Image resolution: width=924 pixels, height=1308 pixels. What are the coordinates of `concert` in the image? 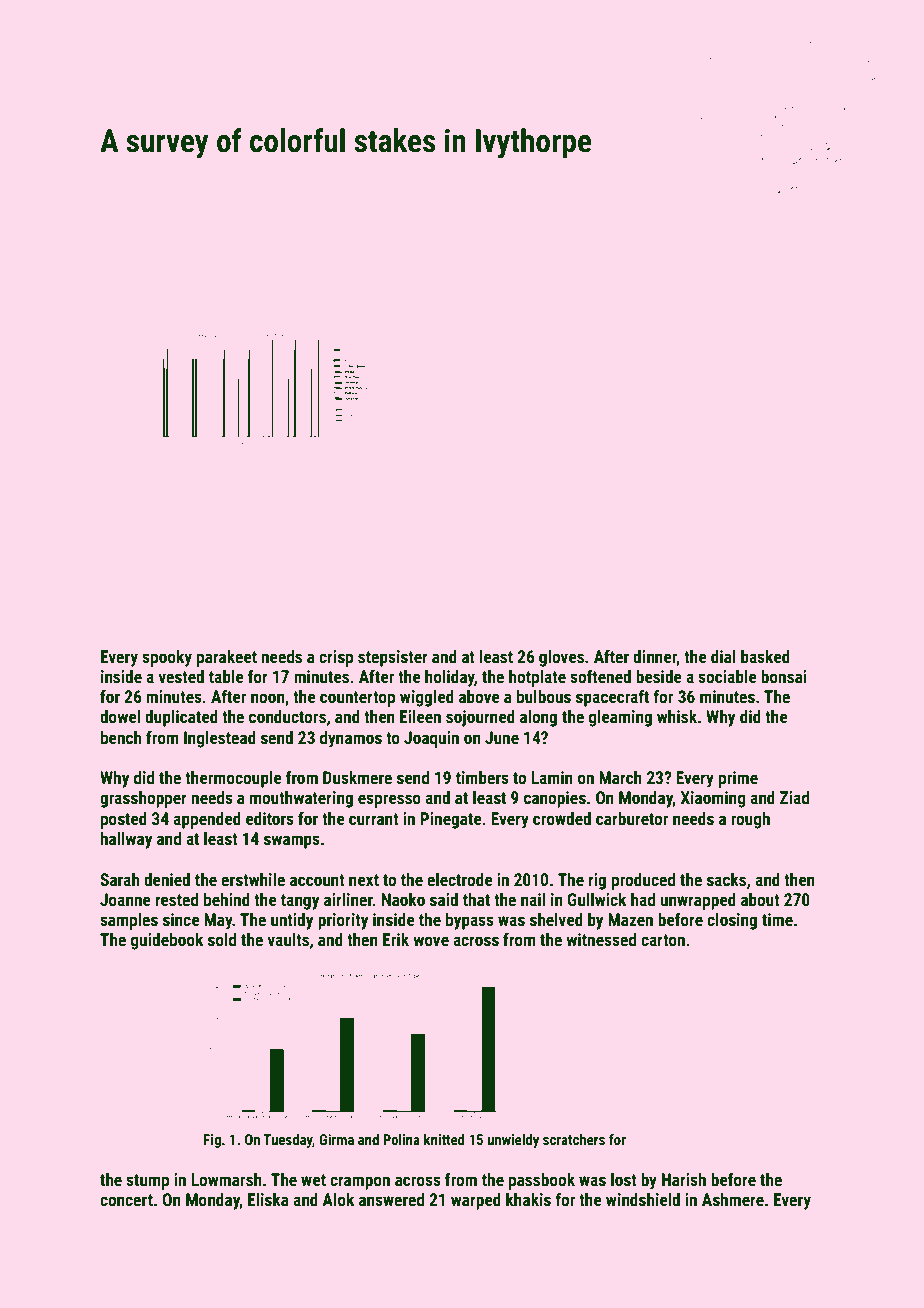 It's located at (126, 1200).
